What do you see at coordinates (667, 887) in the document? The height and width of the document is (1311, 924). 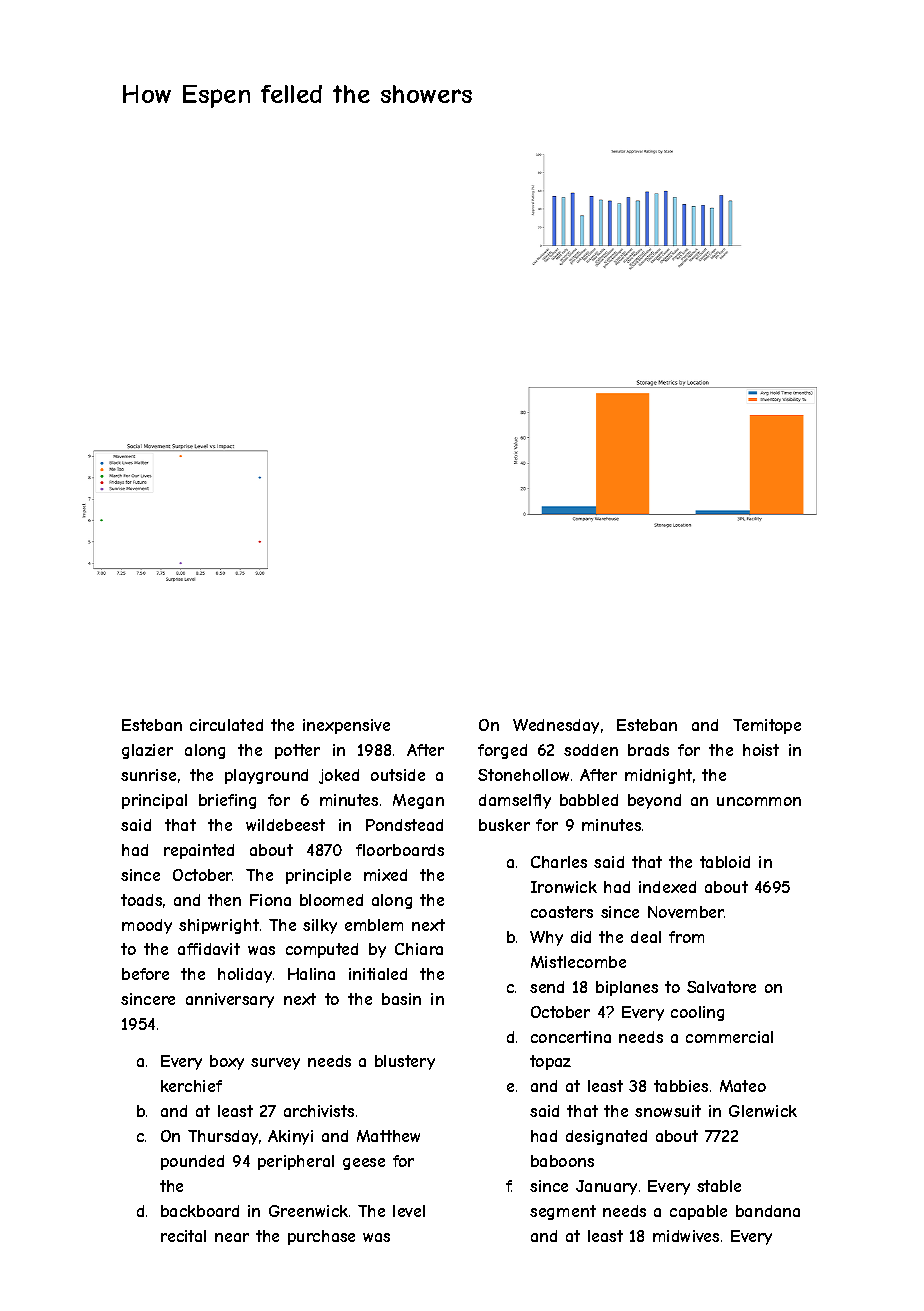 I see `indexed` at bounding box center [667, 887].
